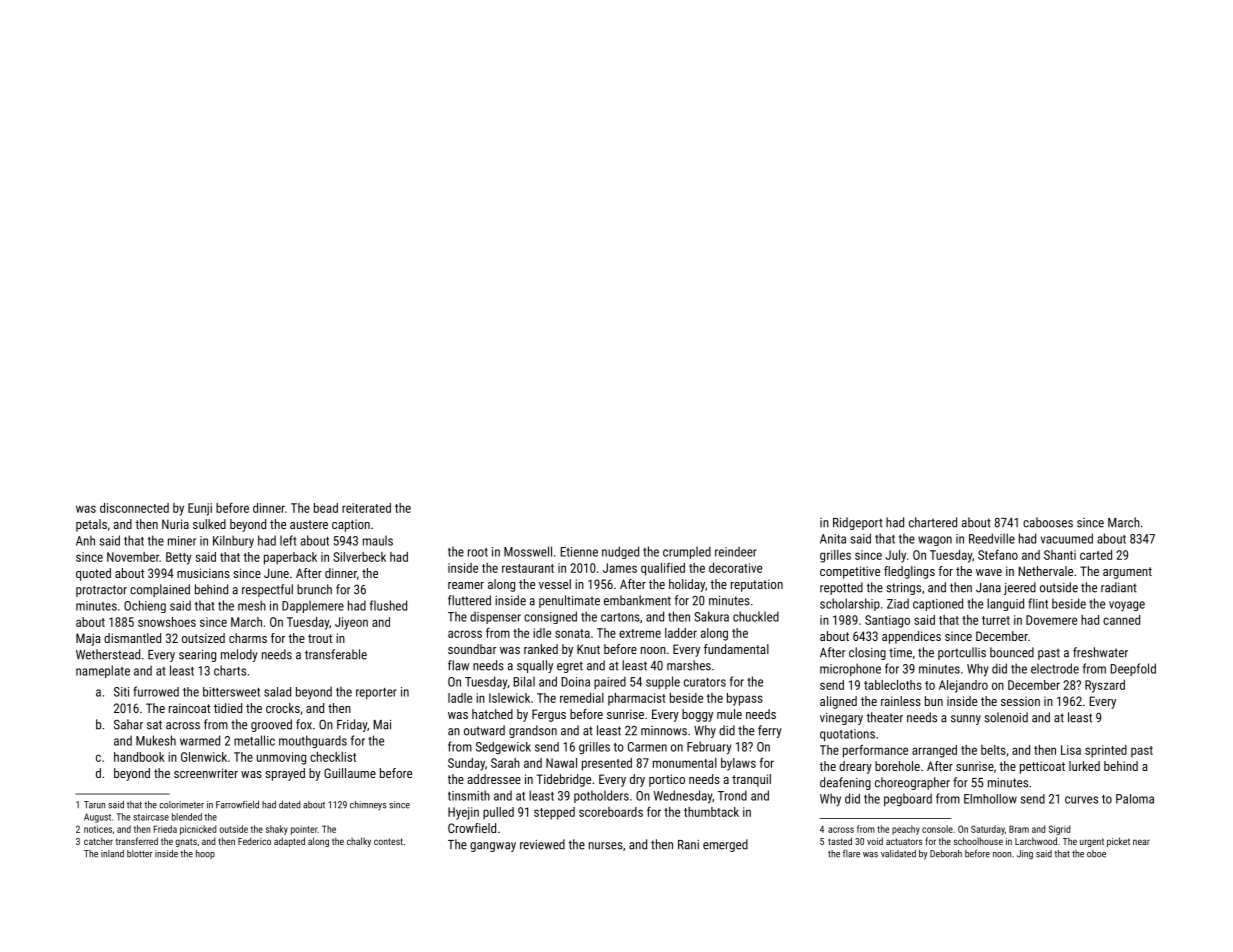 The image size is (1233, 952). Describe the element at coordinates (366, 508) in the document. I see `reiterated` at that location.
